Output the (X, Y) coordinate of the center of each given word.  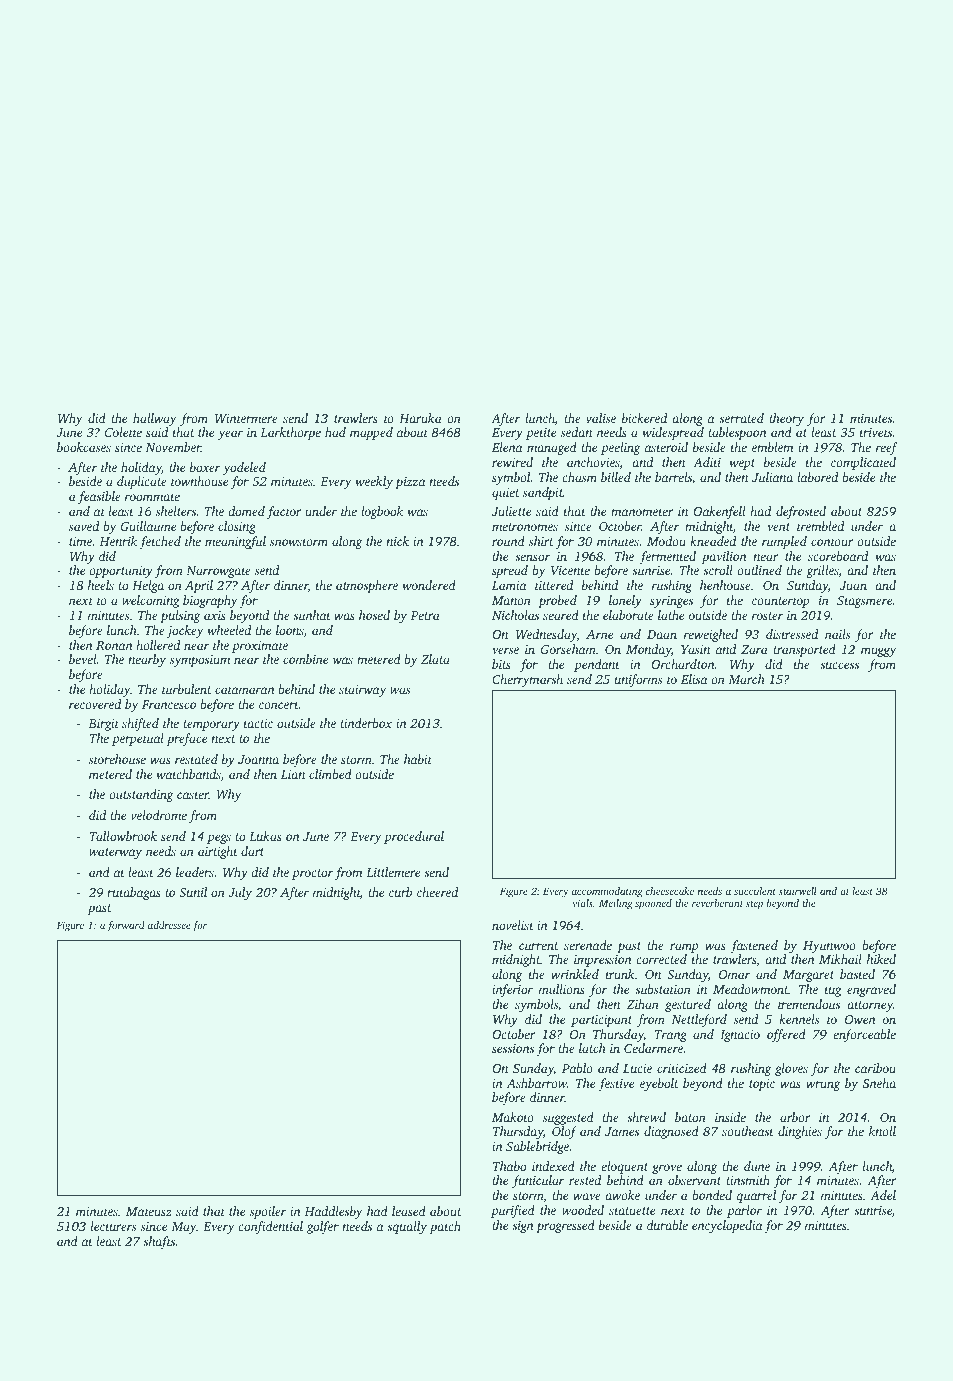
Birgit (103, 725)
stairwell (798, 891)
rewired (512, 462)
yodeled (244, 468)
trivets (876, 432)
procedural (414, 837)
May (184, 1228)
